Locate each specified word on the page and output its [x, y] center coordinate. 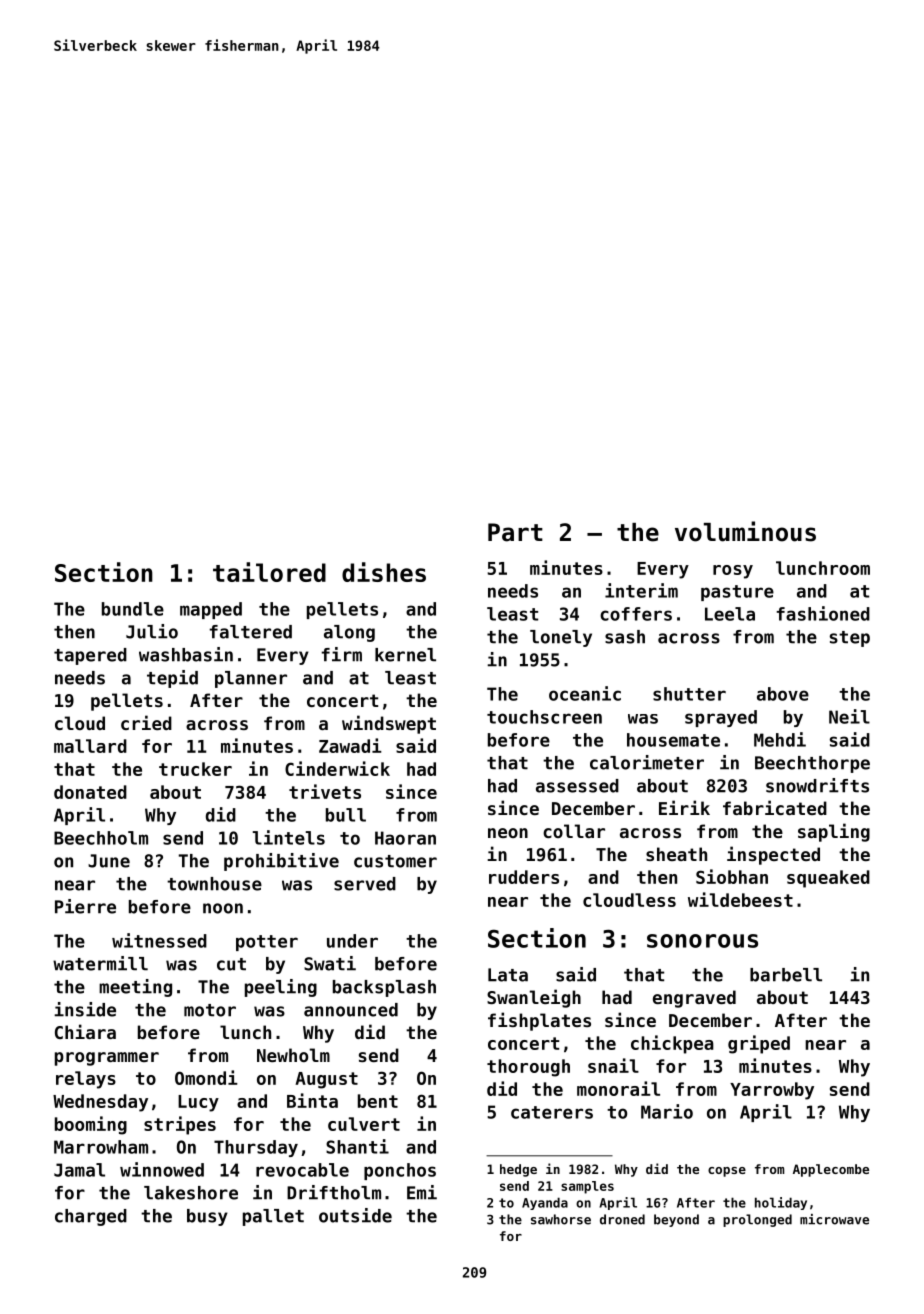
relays [86, 1080]
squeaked [828, 879]
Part [515, 532]
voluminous [745, 531]
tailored [269, 572]
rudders [524, 877]
